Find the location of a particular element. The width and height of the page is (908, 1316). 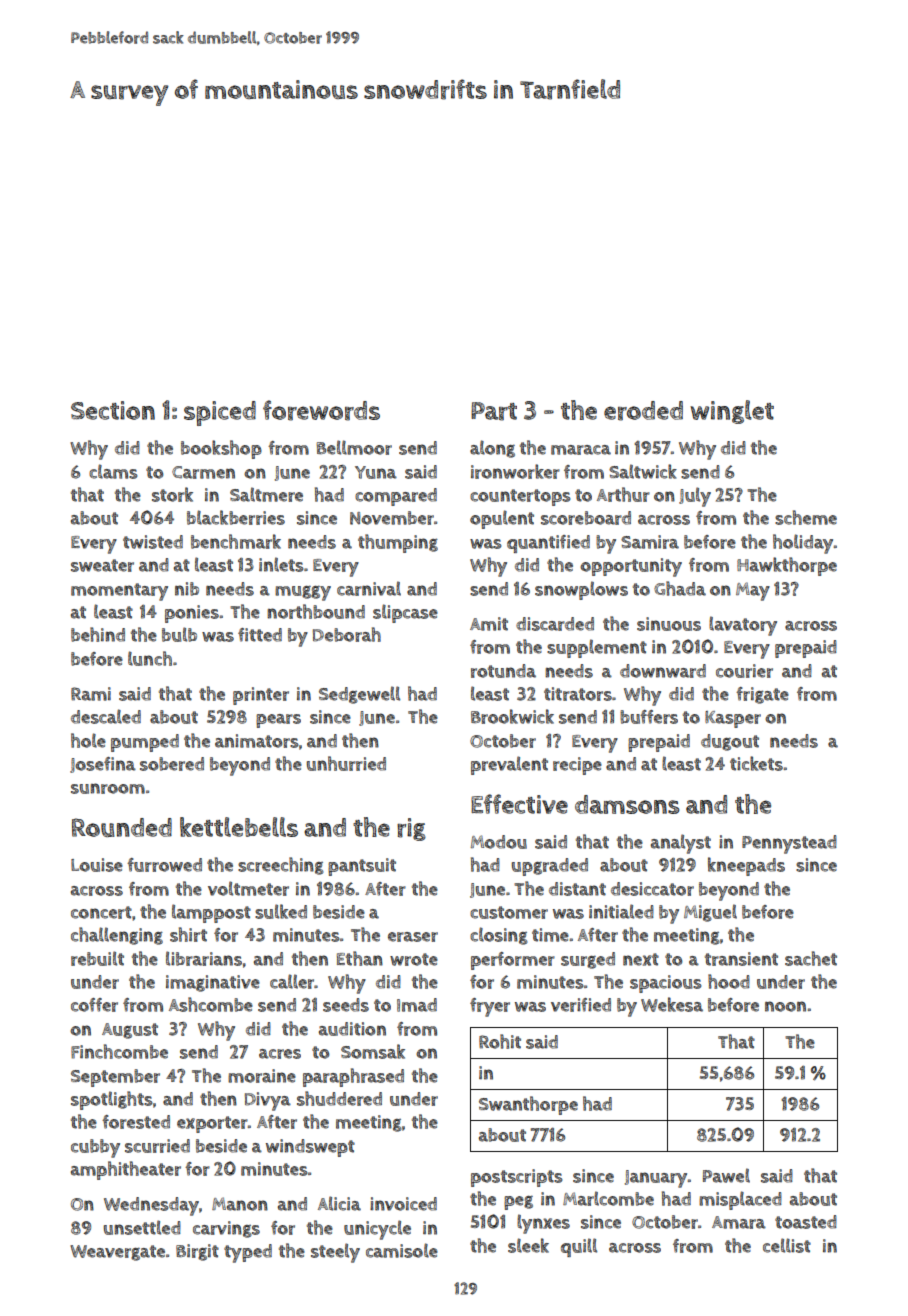

Louise is located at coordinates (97, 865).
